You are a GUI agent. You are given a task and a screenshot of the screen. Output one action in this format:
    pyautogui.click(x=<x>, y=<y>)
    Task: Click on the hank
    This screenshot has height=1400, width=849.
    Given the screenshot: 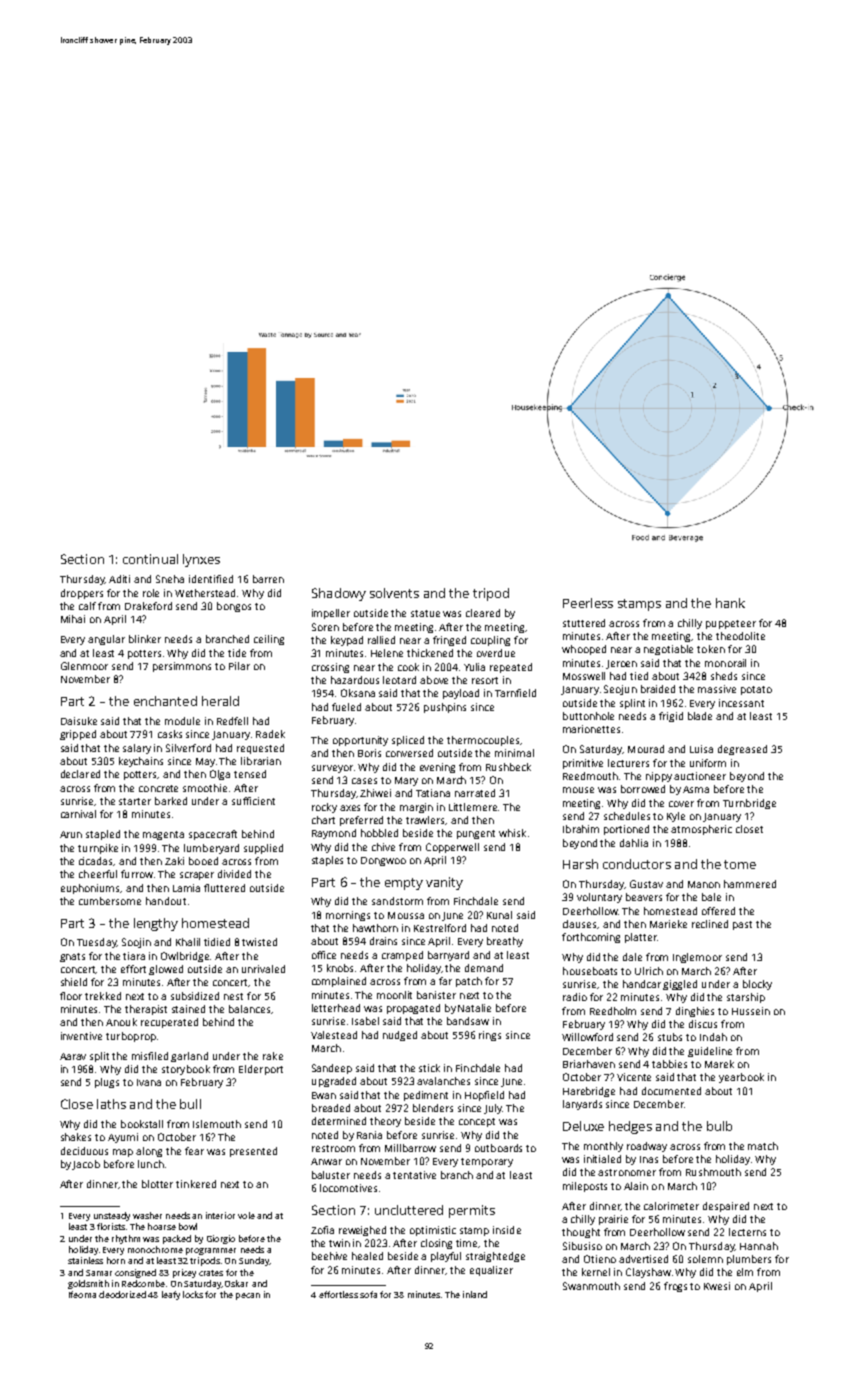 What is the action you would take?
    pyautogui.click(x=730, y=603)
